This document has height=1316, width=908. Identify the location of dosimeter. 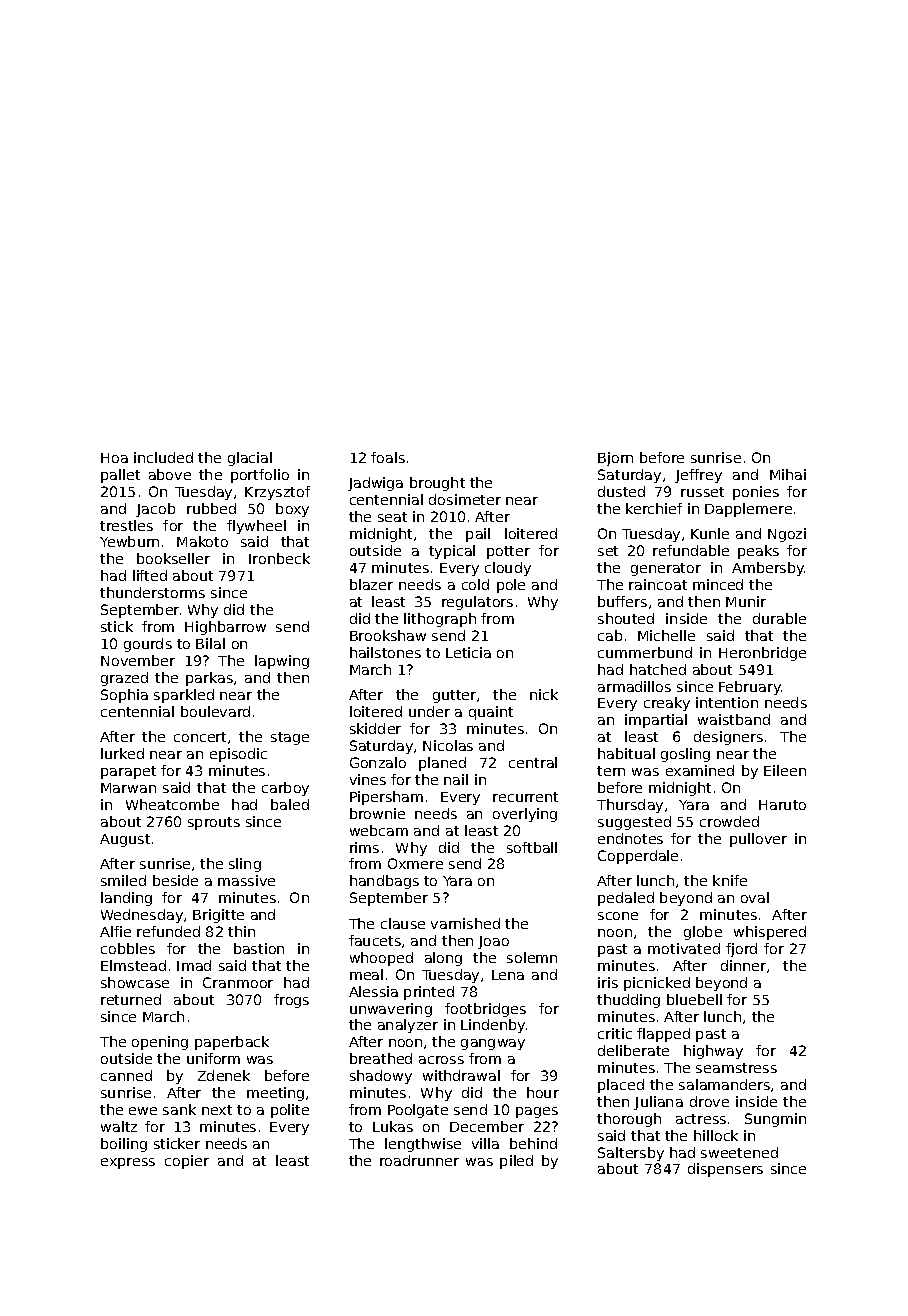
(465, 499).
